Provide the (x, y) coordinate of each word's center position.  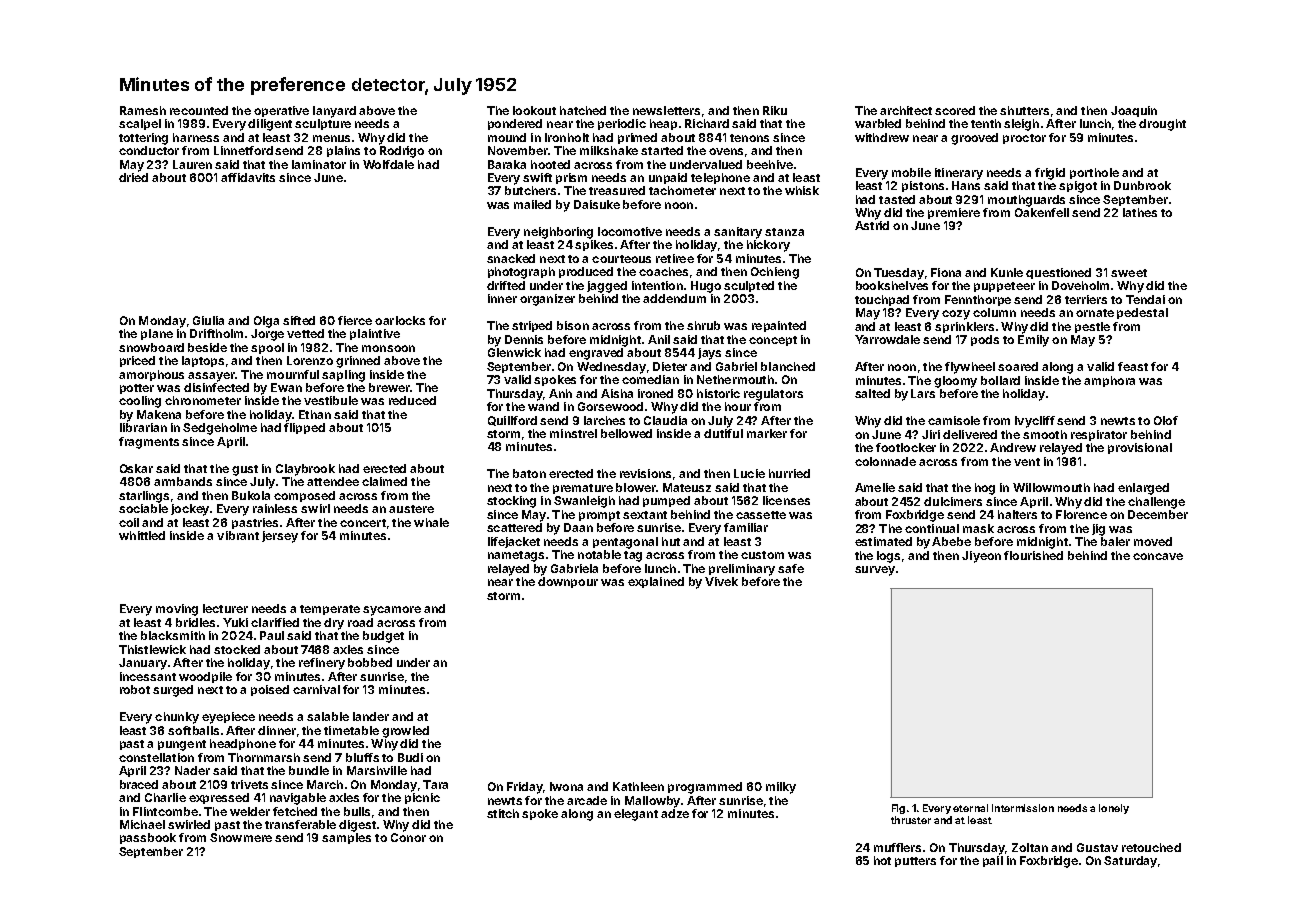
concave (1158, 556)
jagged (607, 287)
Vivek (721, 581)
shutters (1024, 110)
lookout (534, 110)
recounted (199, 110)
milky (781, 788)
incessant (148, 676)
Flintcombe (165, 811)
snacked (511, 258)
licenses (786, 500)
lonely (1114, 809)
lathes (1140, 212)
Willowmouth (1051, 487)
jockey (190, 510)
